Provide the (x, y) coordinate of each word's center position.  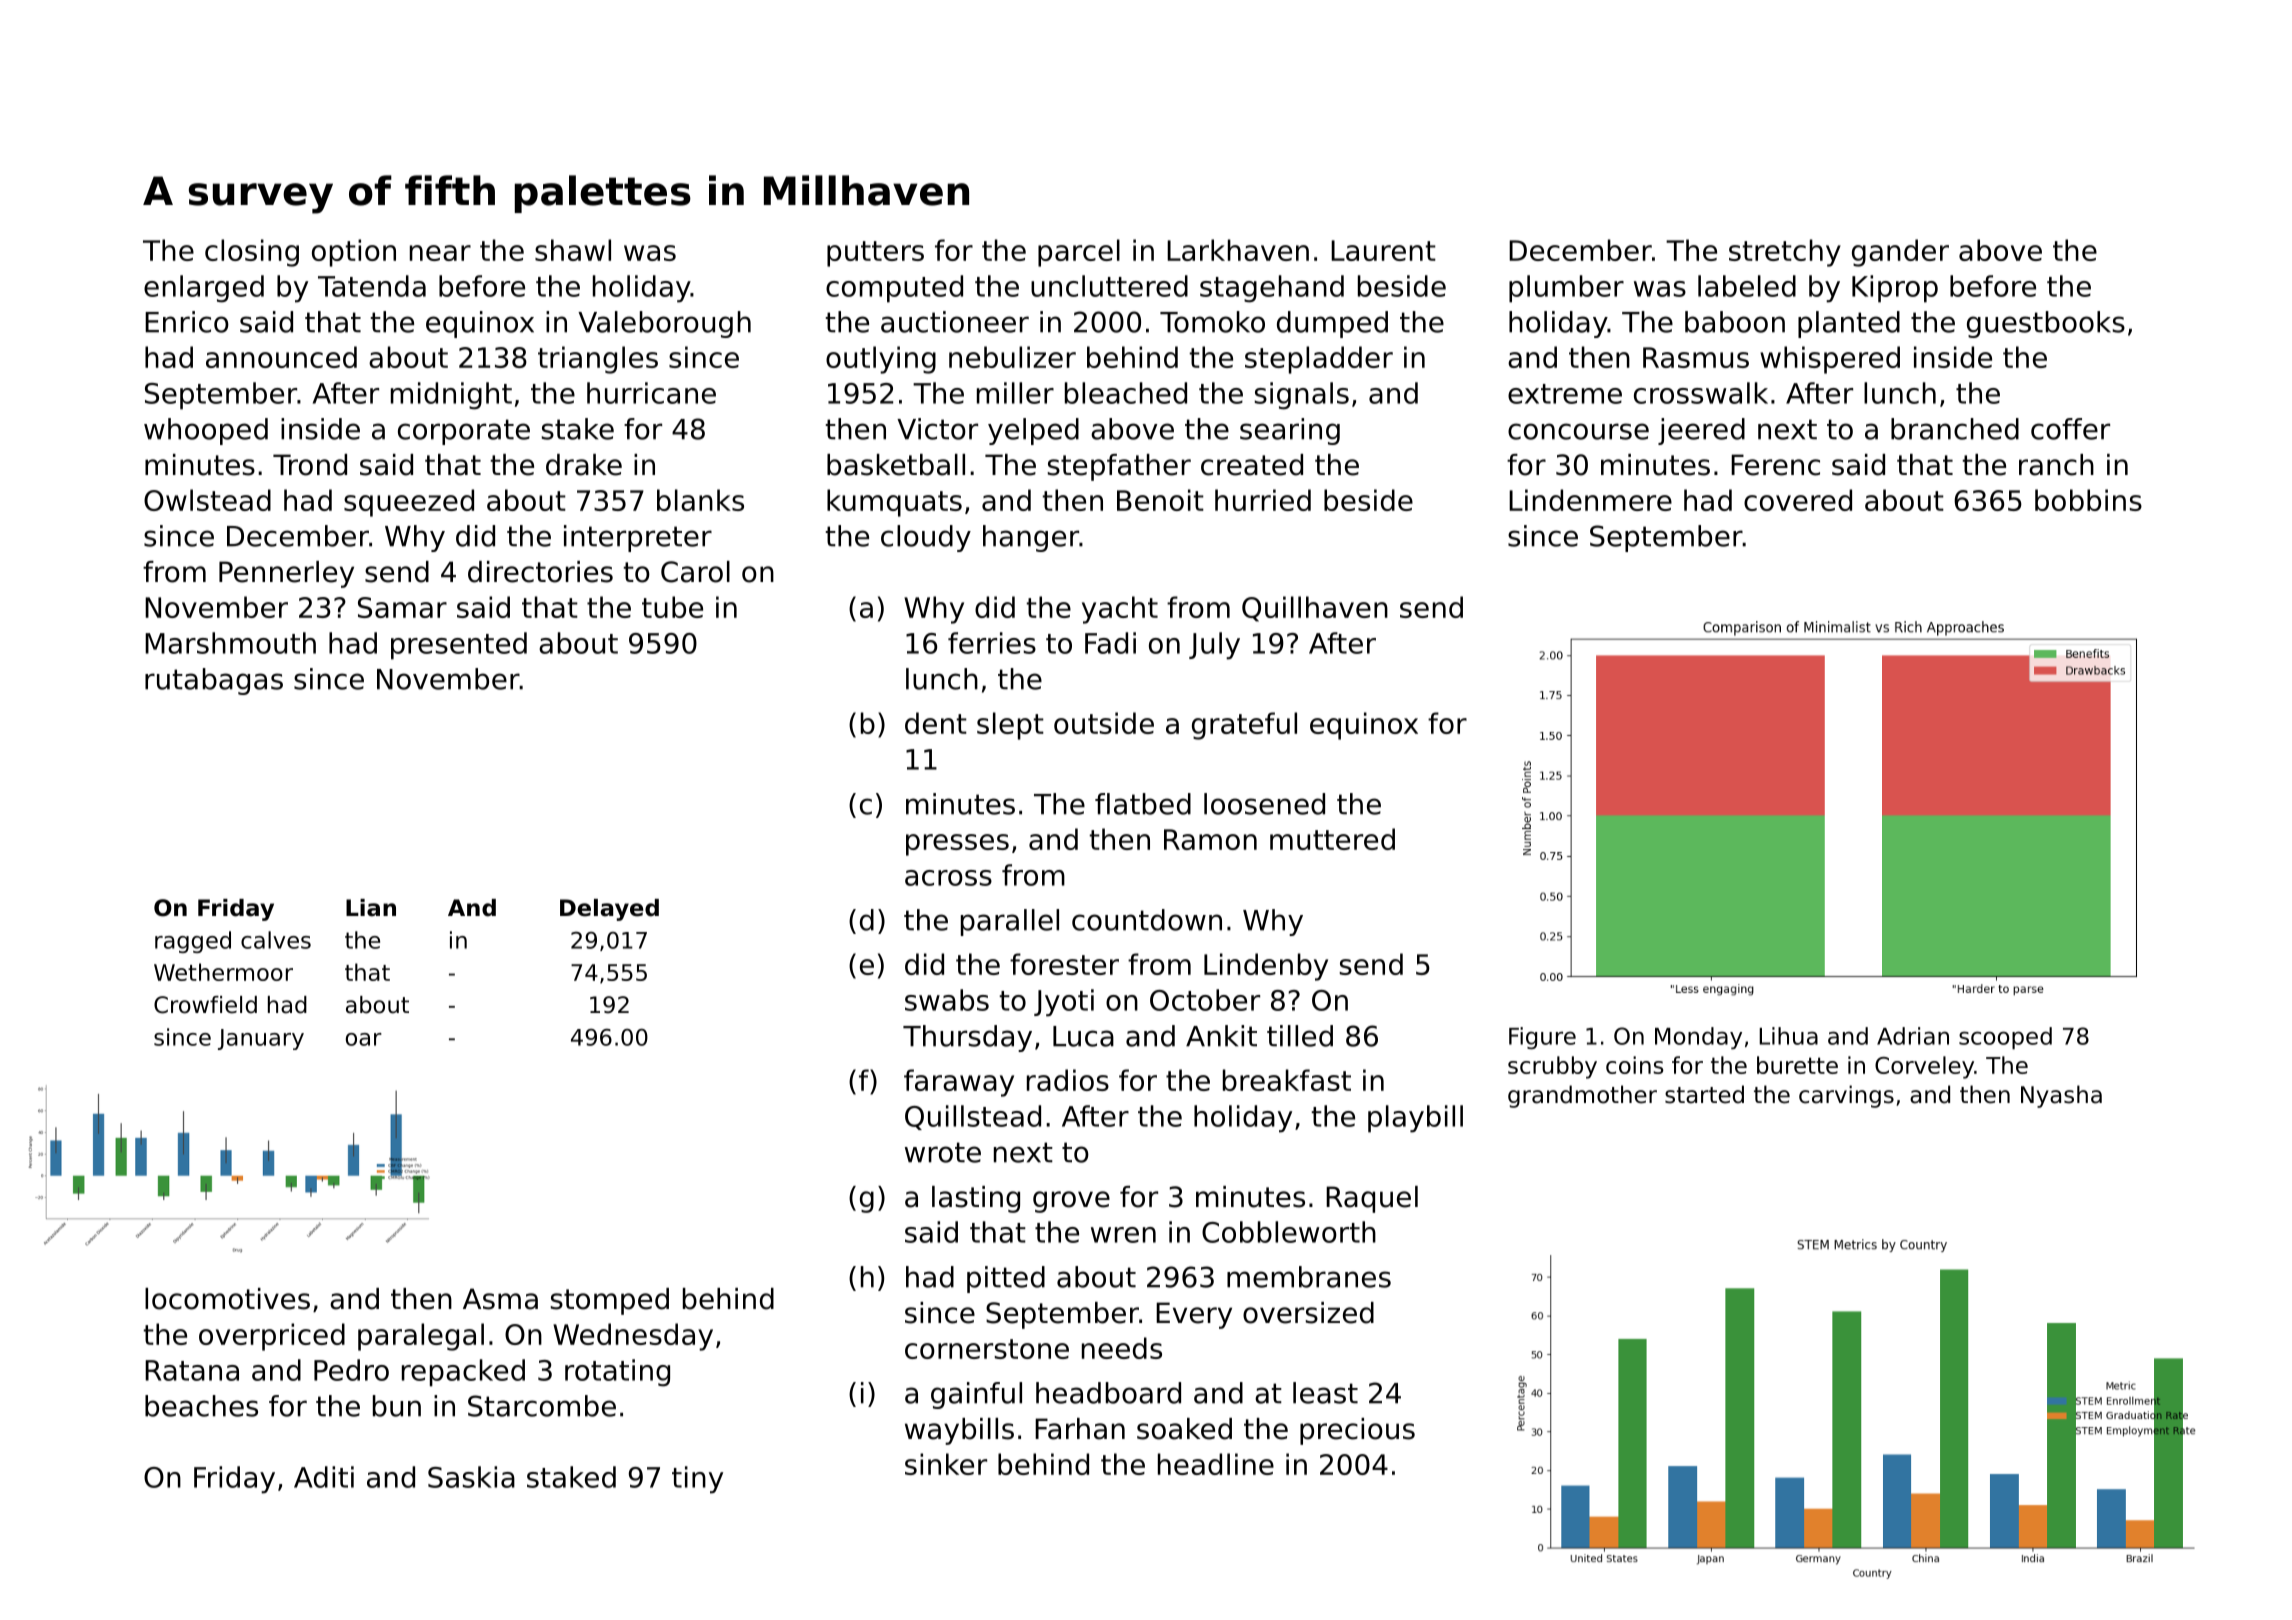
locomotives (227, 1299)
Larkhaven (1238, 250)
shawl (573, 250)
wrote (943, 1152)
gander (1900, 253)
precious (1357, 1431)
